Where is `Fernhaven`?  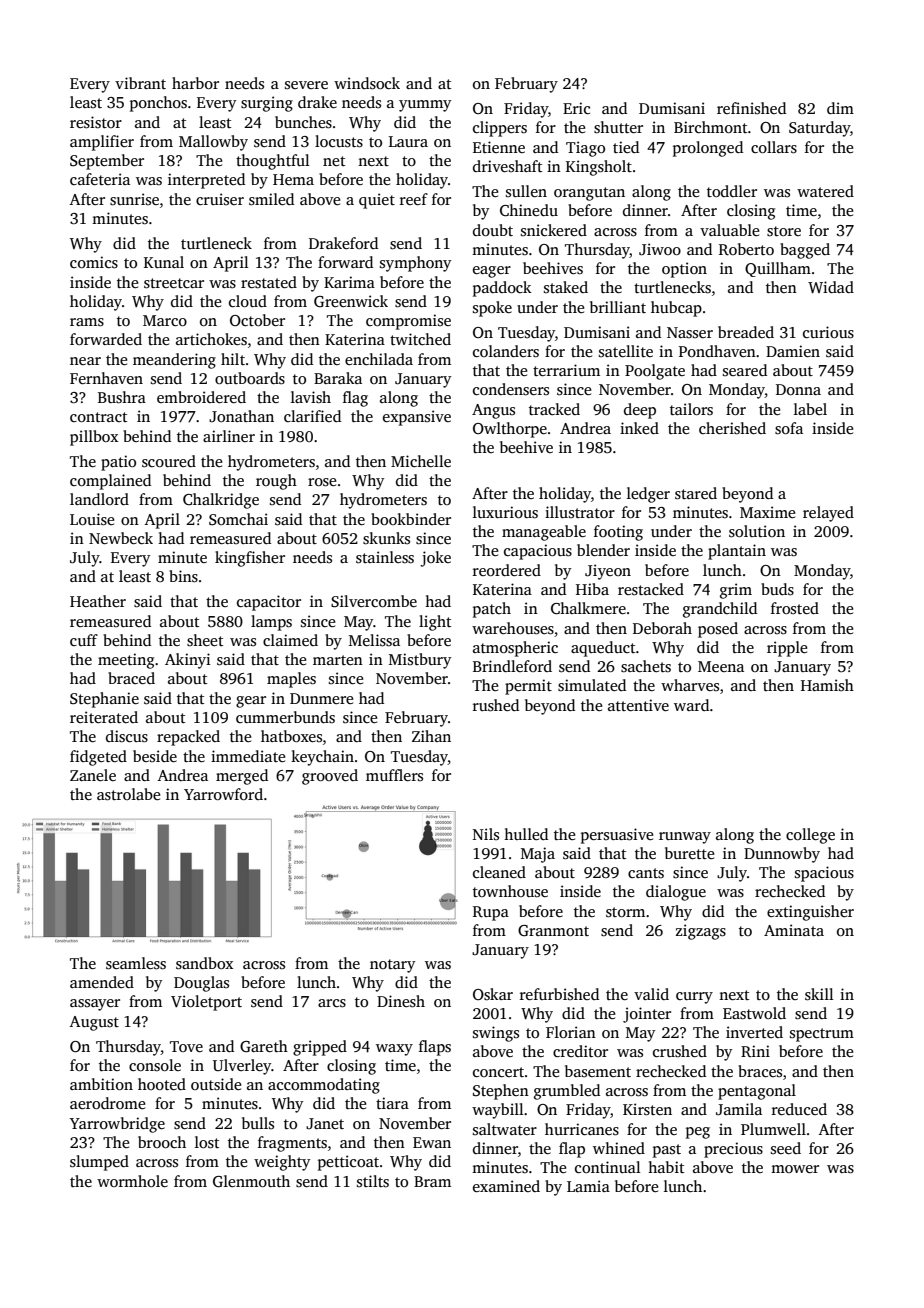 Fernhaven is located at coordinates (106, 378).
